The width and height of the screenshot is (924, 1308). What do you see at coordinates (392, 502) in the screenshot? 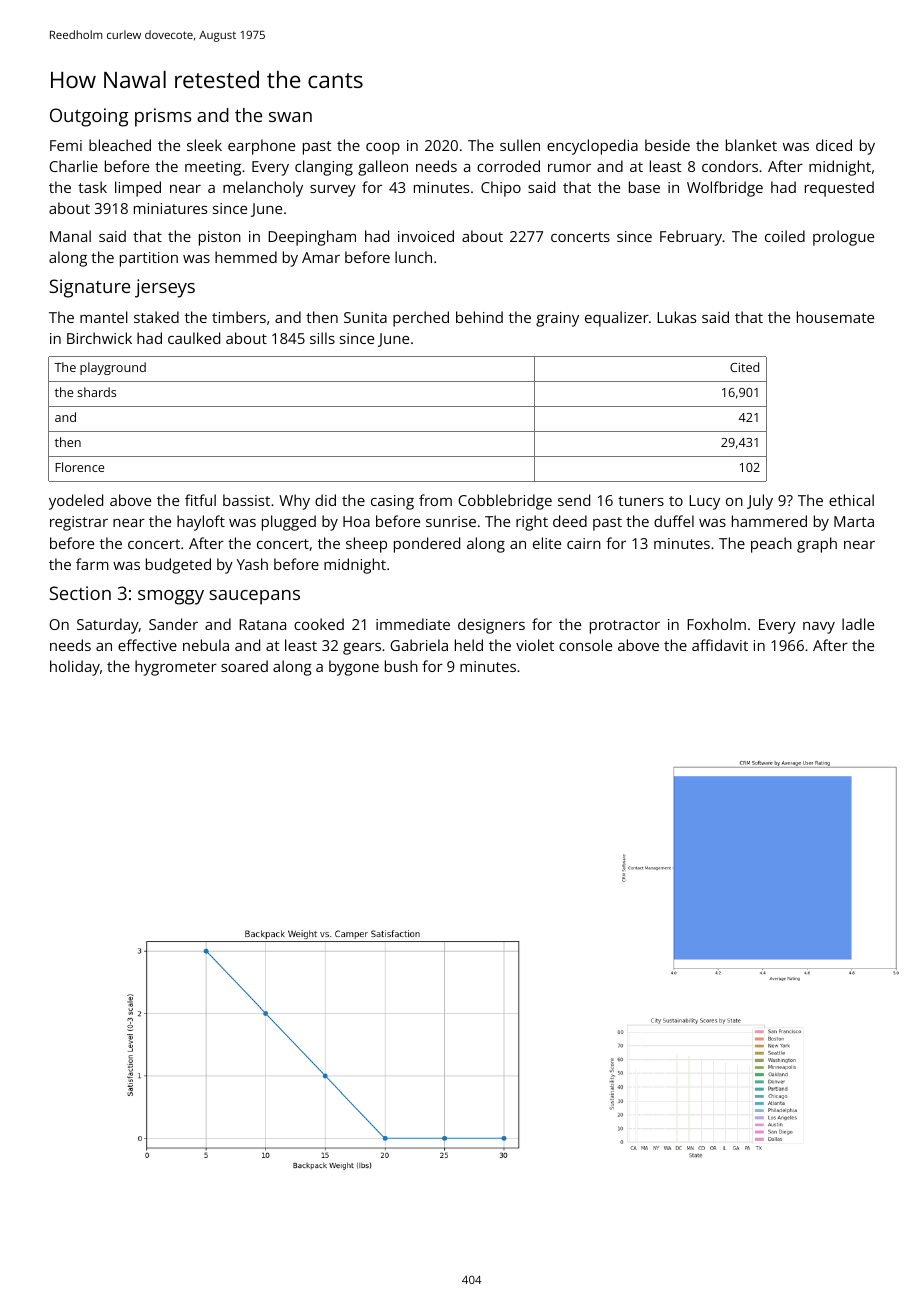
I see `casing` at bounding box center [392, 502].
